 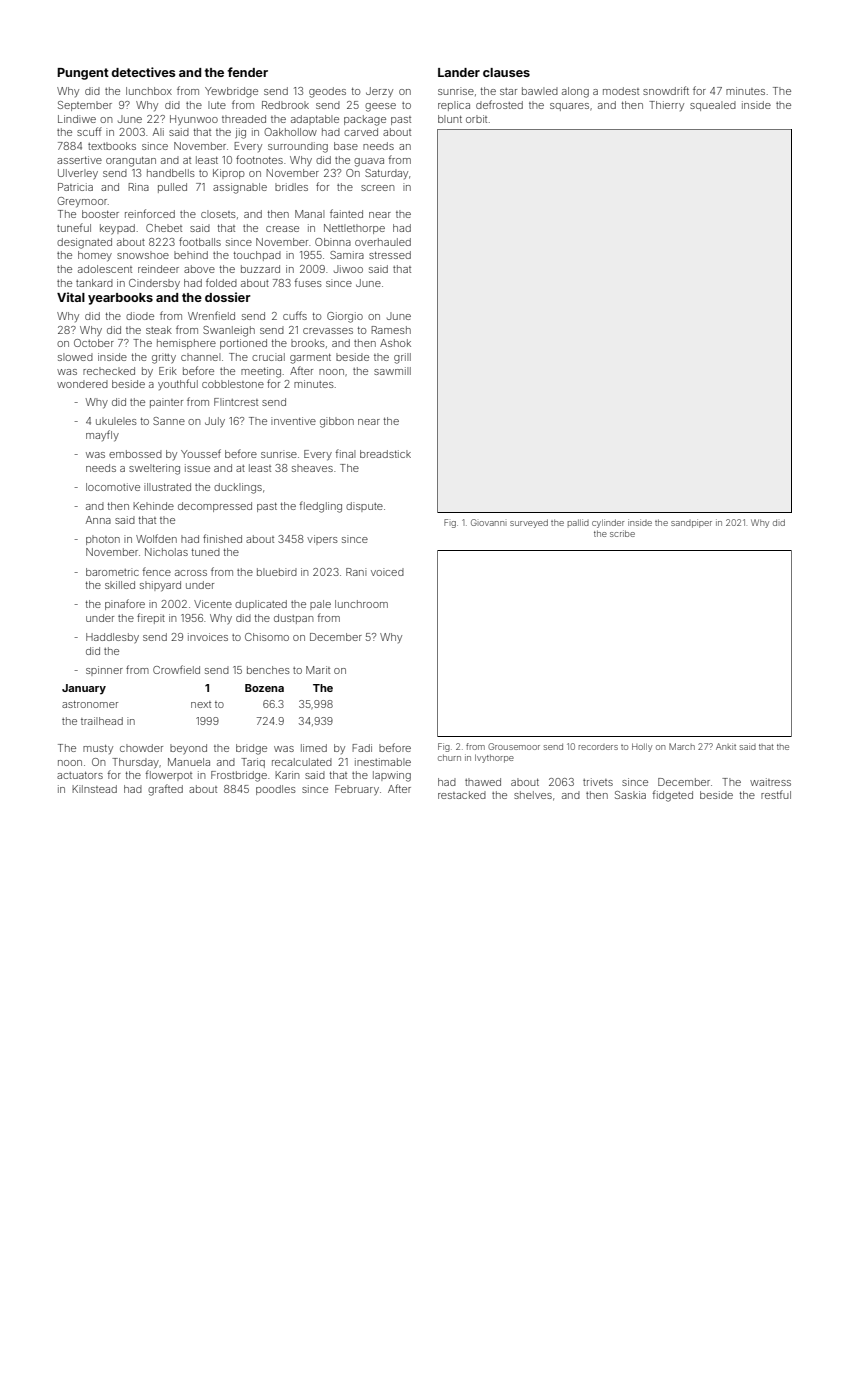 What do you see at coordinates (98, 520) in the screenshot?
I see `Anna` at bounding box center [98, 520].
